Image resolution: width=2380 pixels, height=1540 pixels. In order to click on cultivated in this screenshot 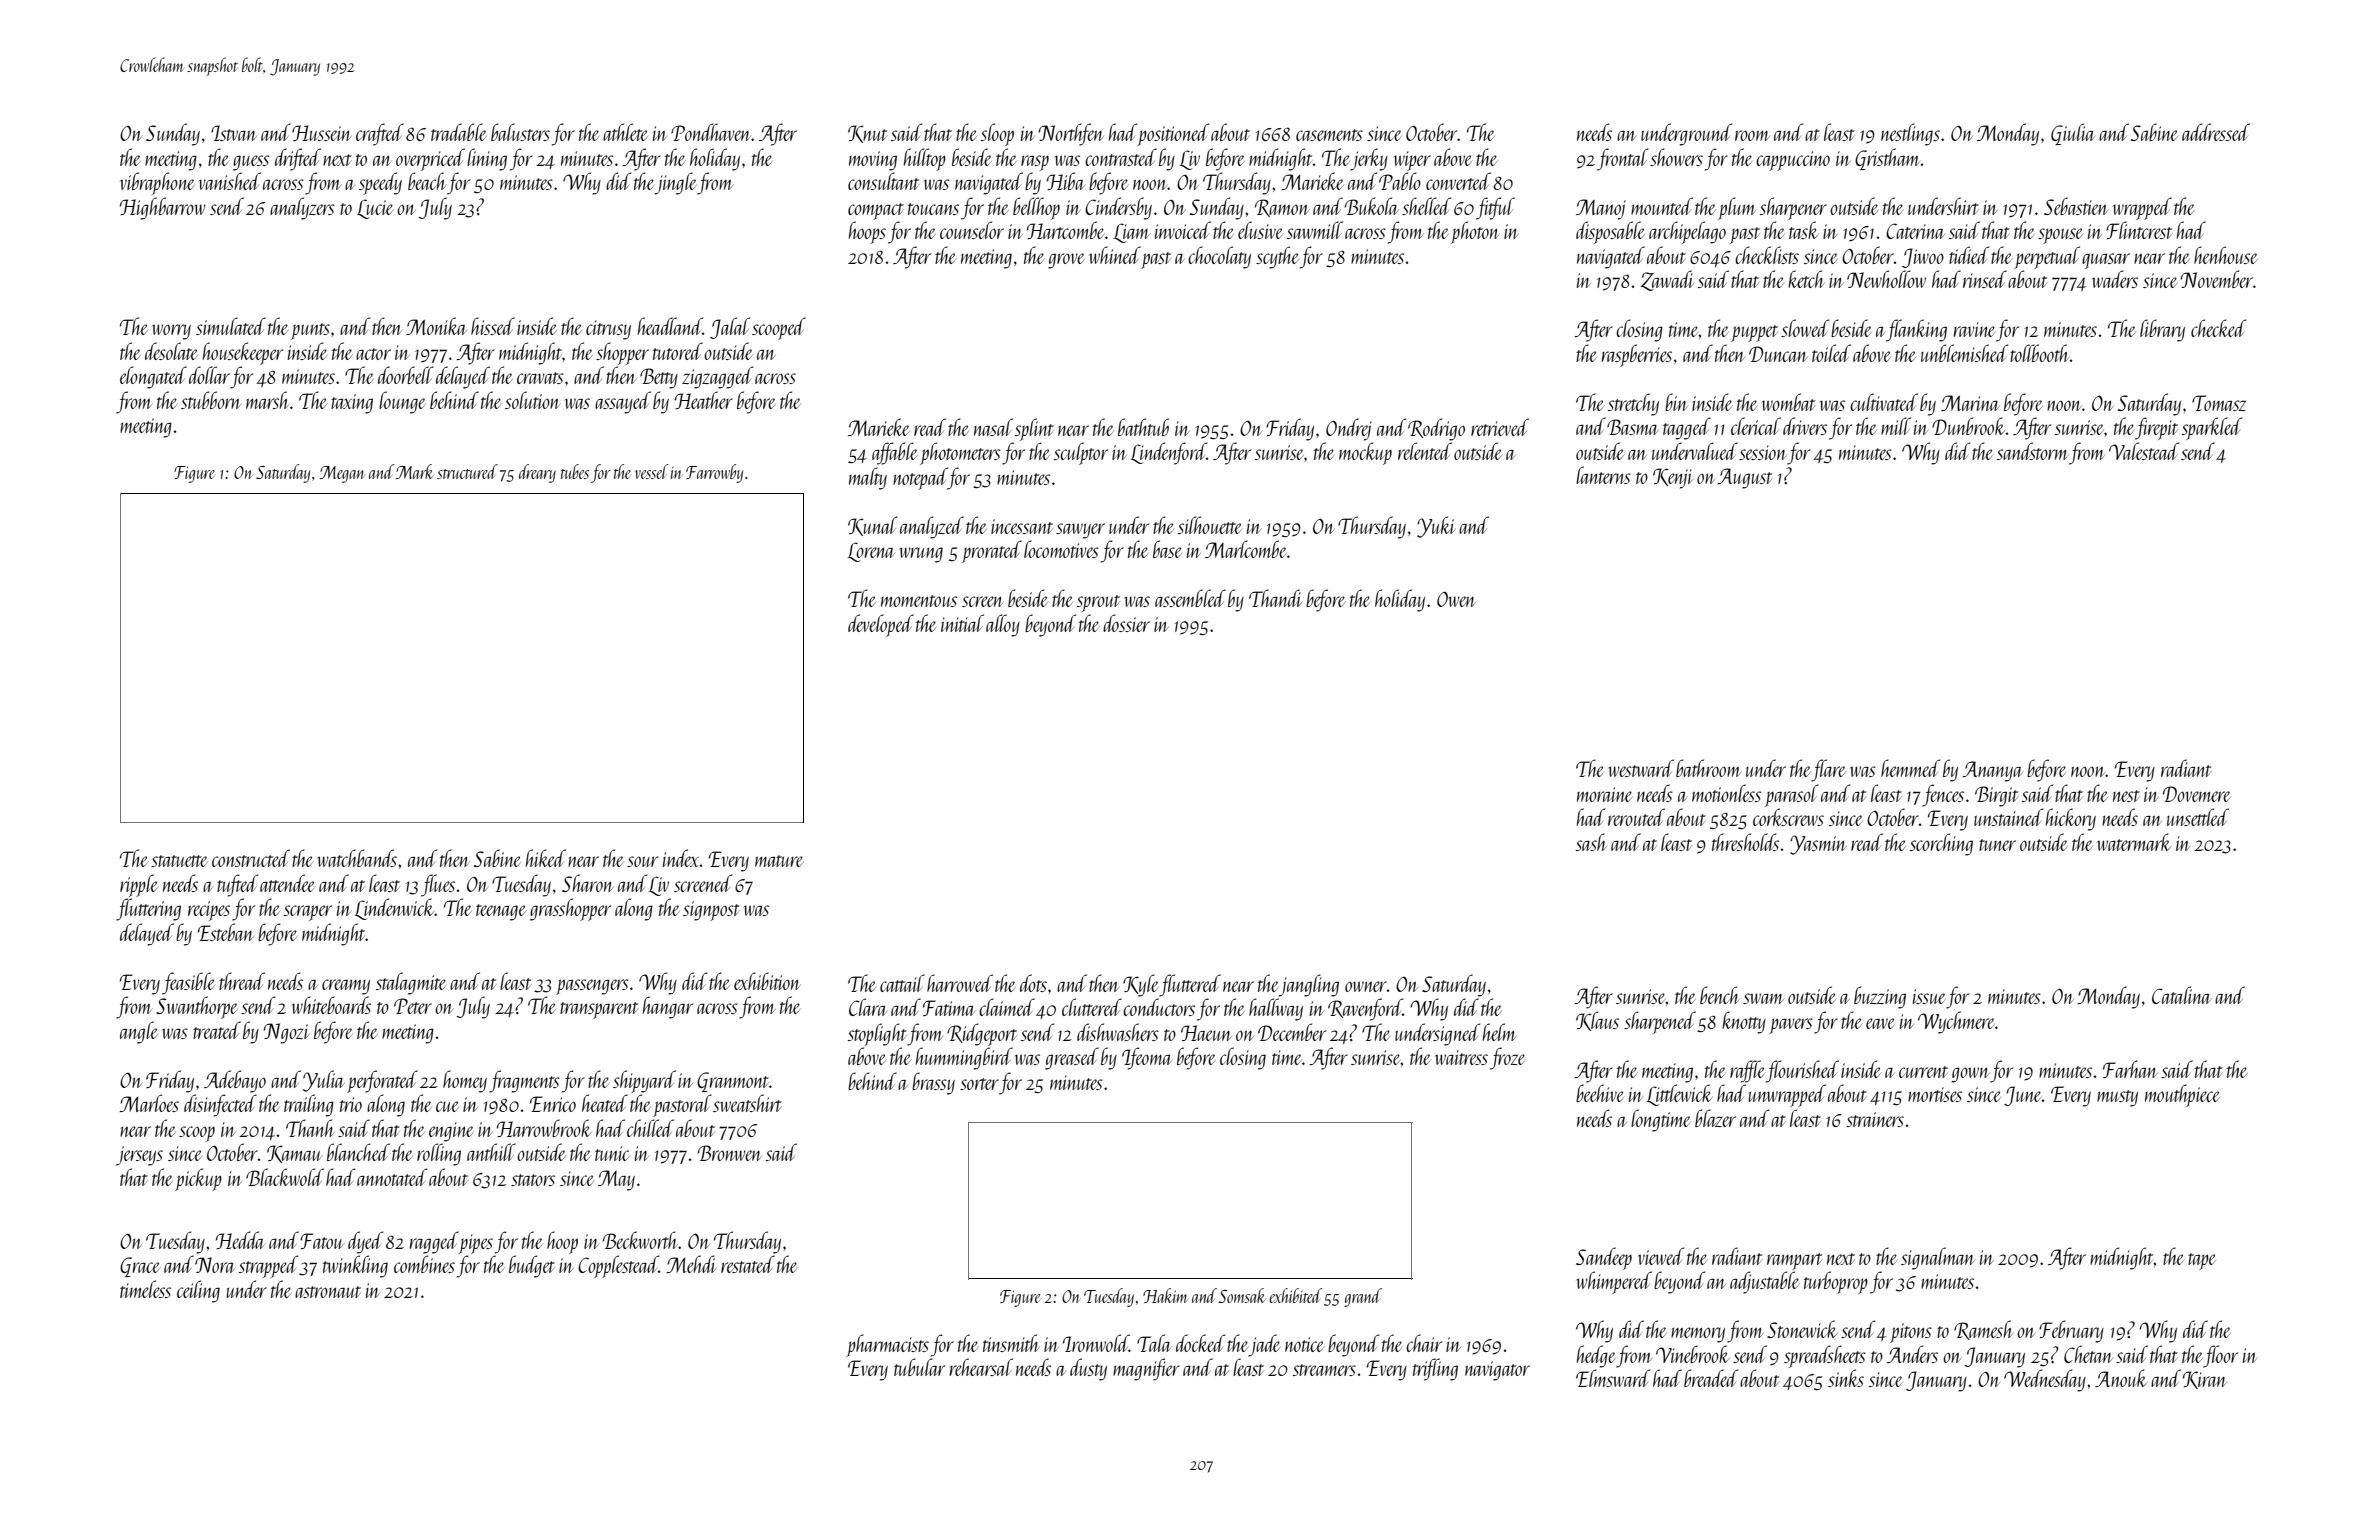, I will do `click(1884, 402)`.
